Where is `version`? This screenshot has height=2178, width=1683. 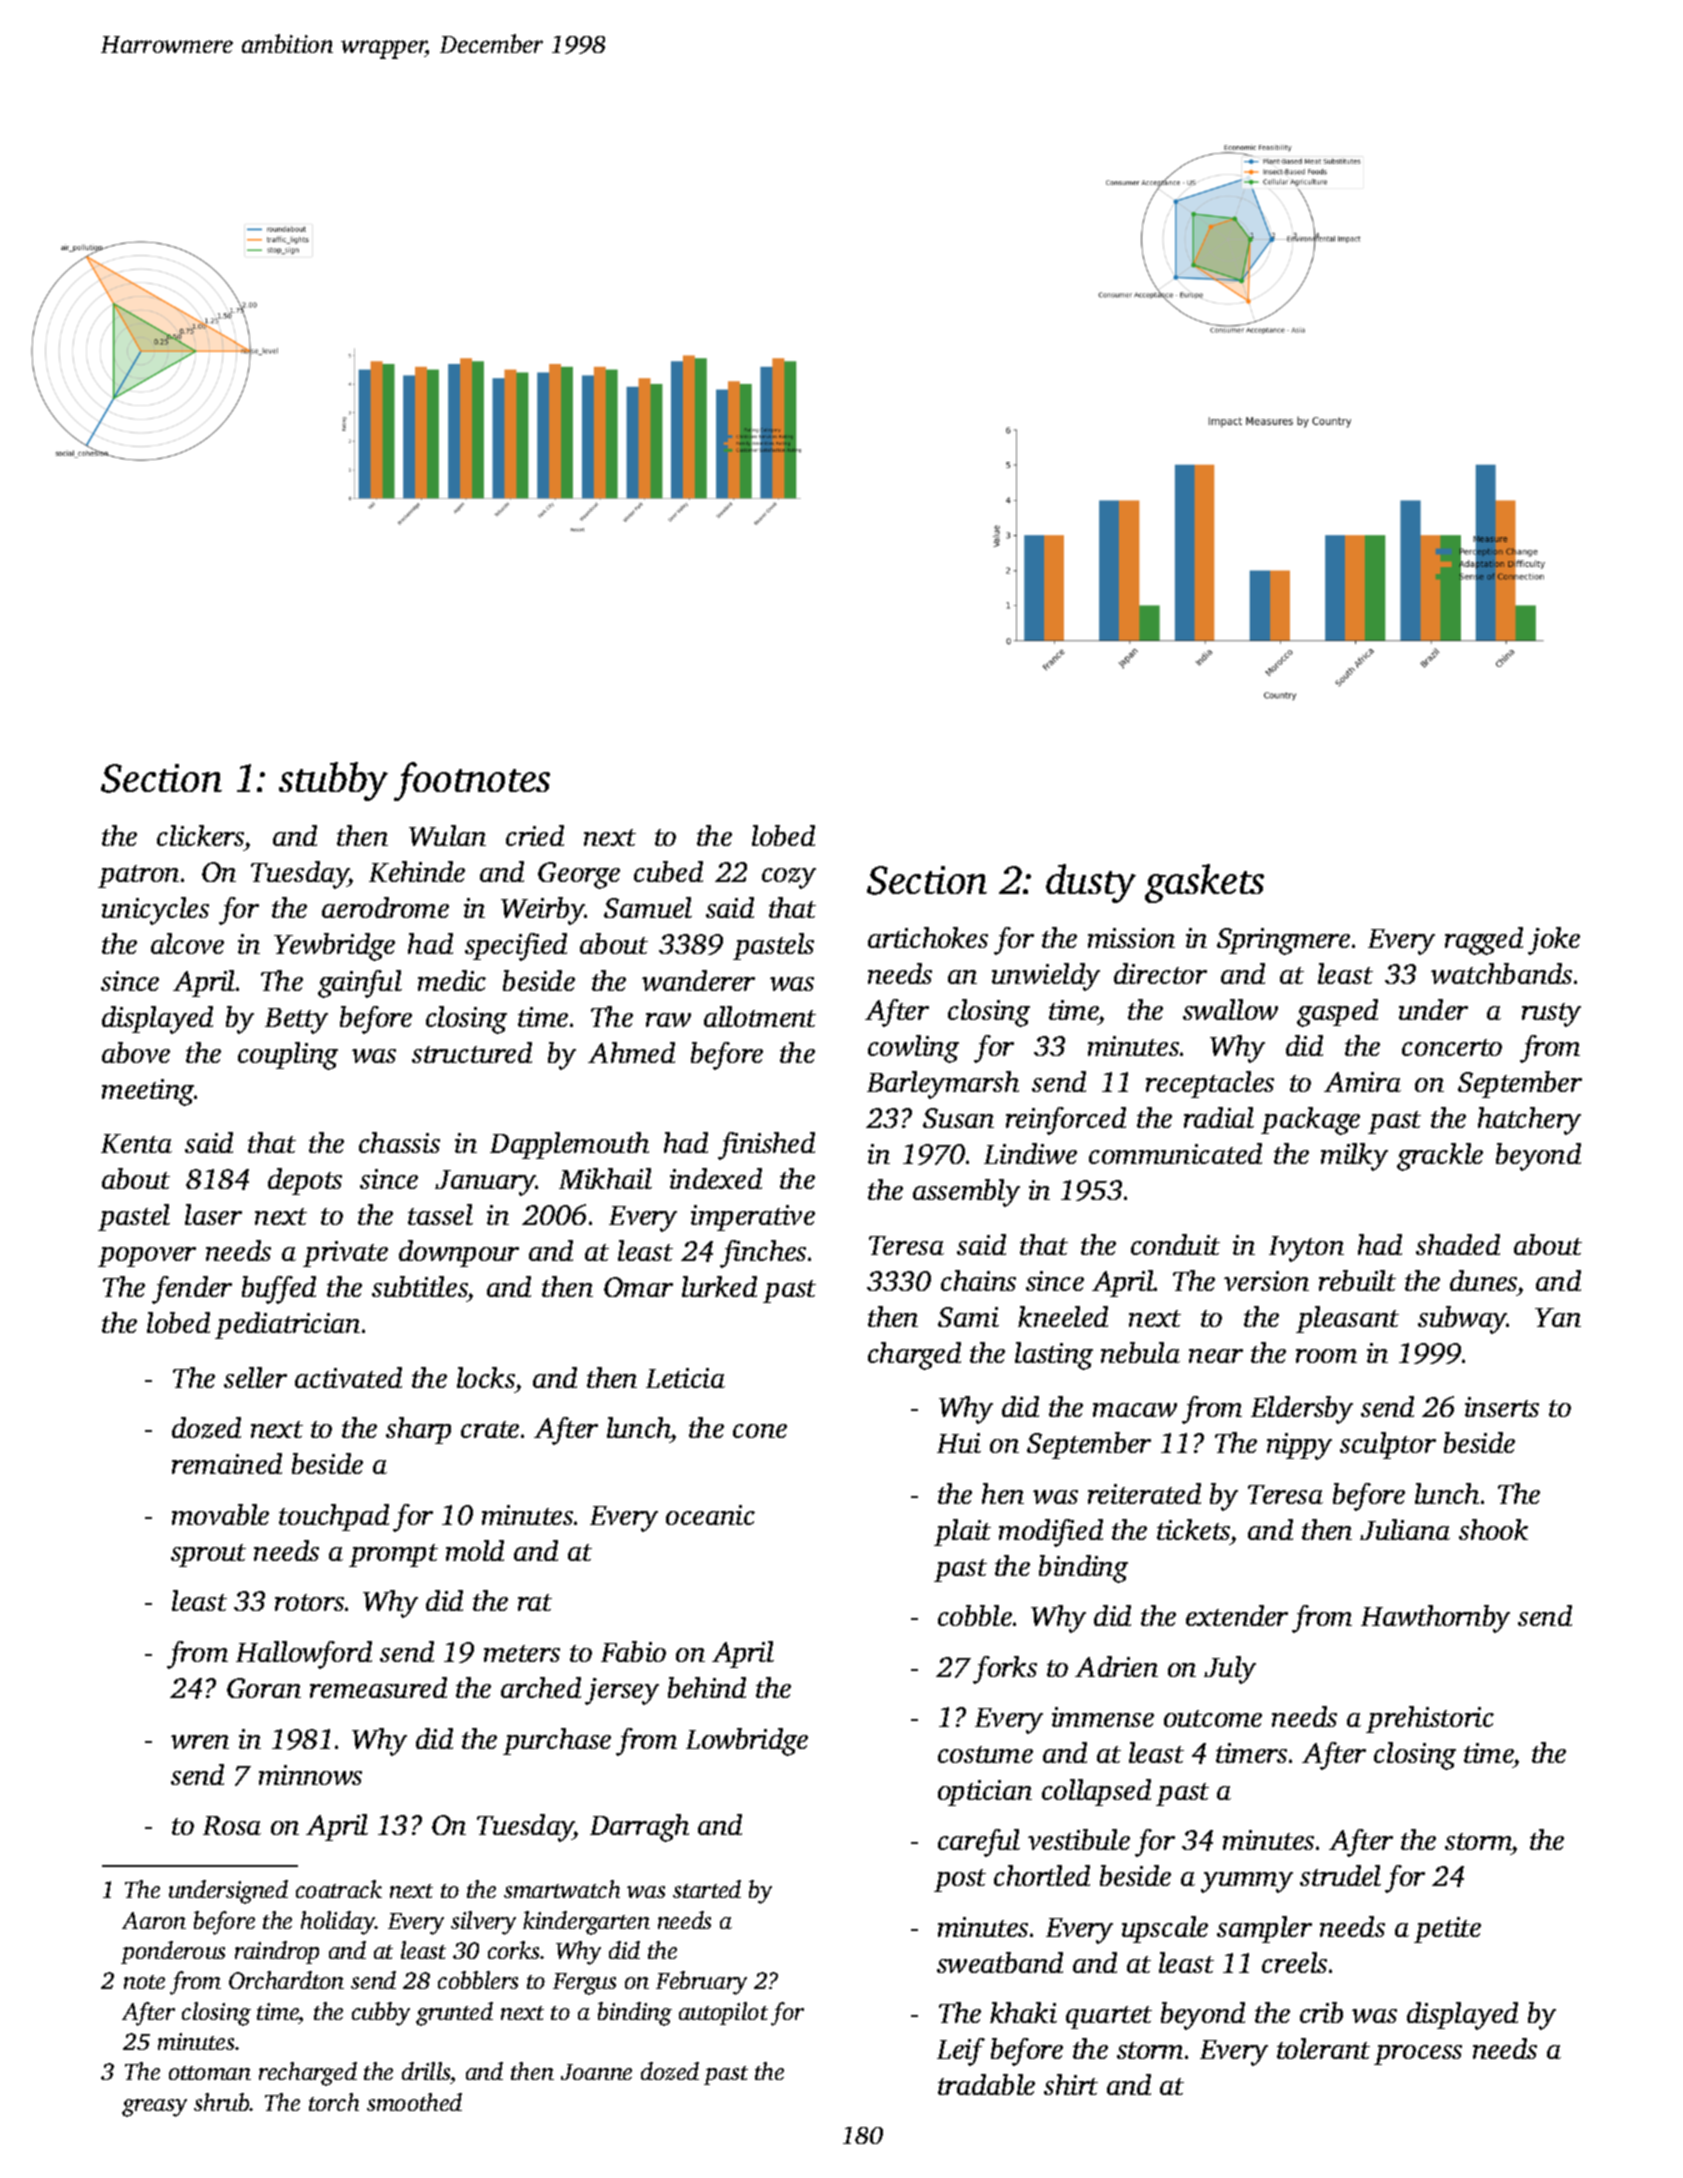
version is located at coordinates (1266, 1281).
